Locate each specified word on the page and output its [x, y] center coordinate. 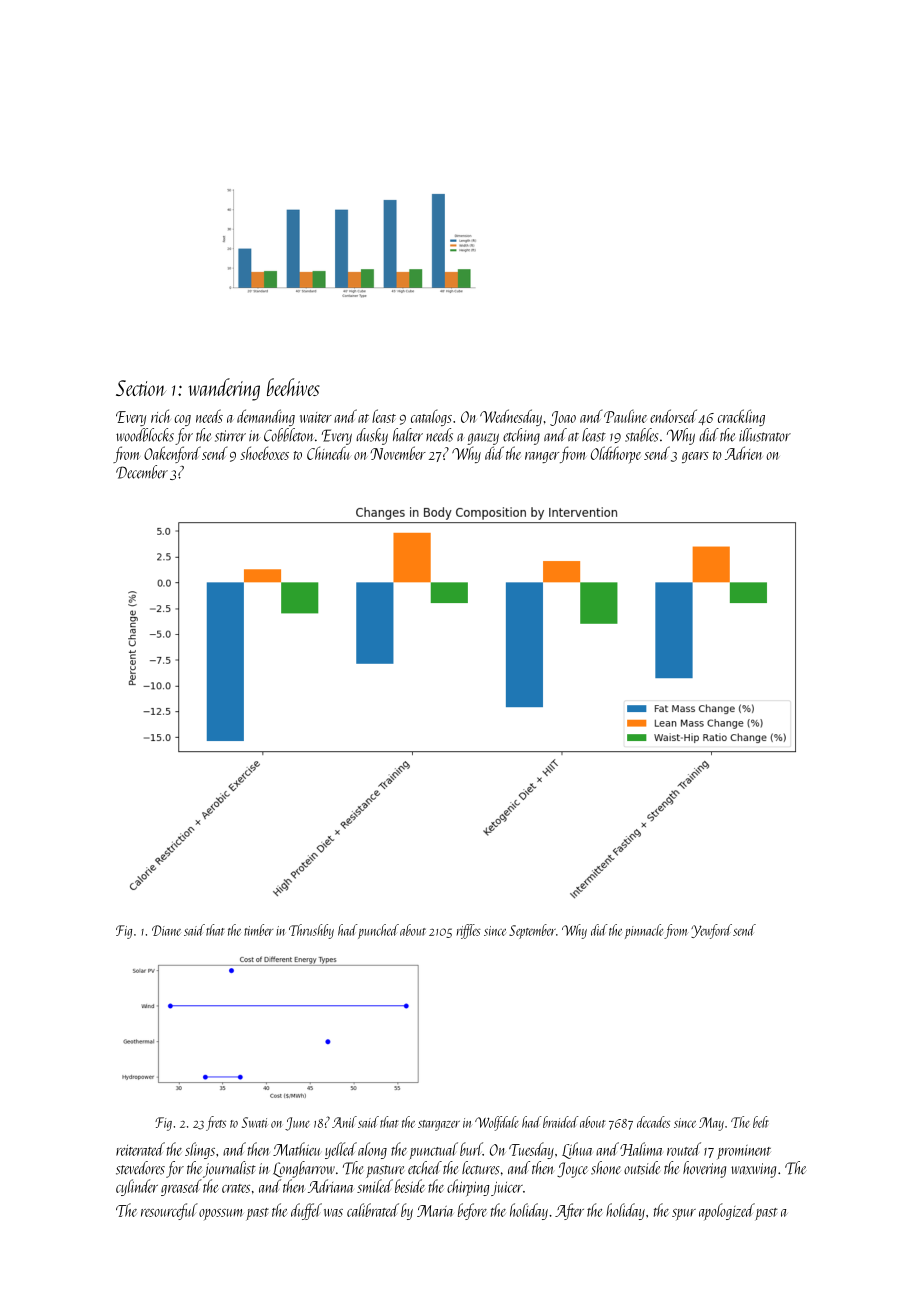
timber [258, 930]
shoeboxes [264, 453]
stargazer [439, 1125]
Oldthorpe [616, 454]
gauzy [483, 439]
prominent [744, 1152]
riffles [469, 931]
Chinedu [329, 453]
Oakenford [172, 454]
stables [641, 435]
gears [695, 457]
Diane [166, 930]
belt [761, 1122]
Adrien [743, 453]
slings [200, 1150]
